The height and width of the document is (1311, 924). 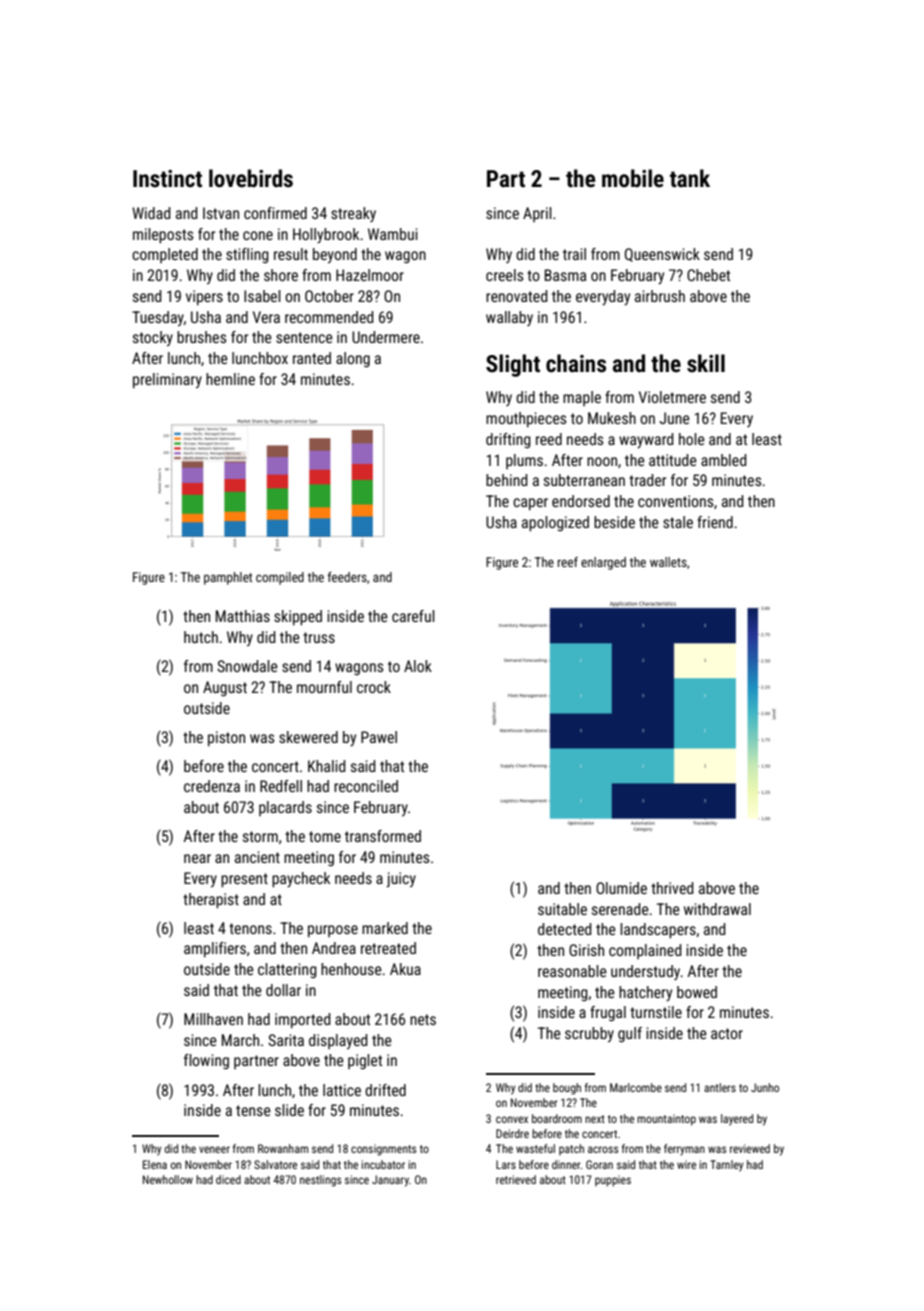 What do you see at coordinates (167, 179) in the document?
I see `Instinct` at bounding box center [167, 179].
